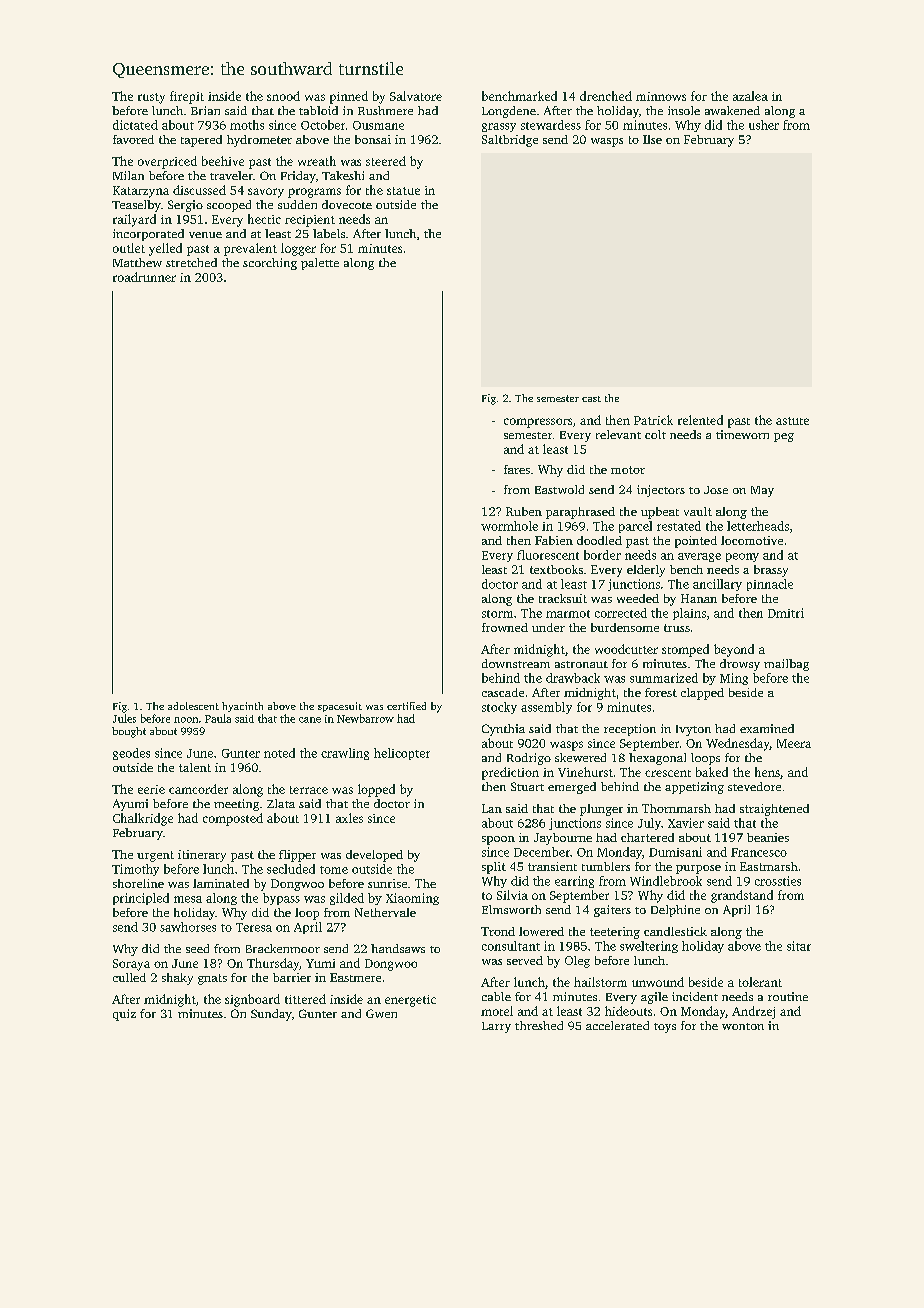 This page has width=924, height=1308. I want to click on threshed, so click(539, 1025).
